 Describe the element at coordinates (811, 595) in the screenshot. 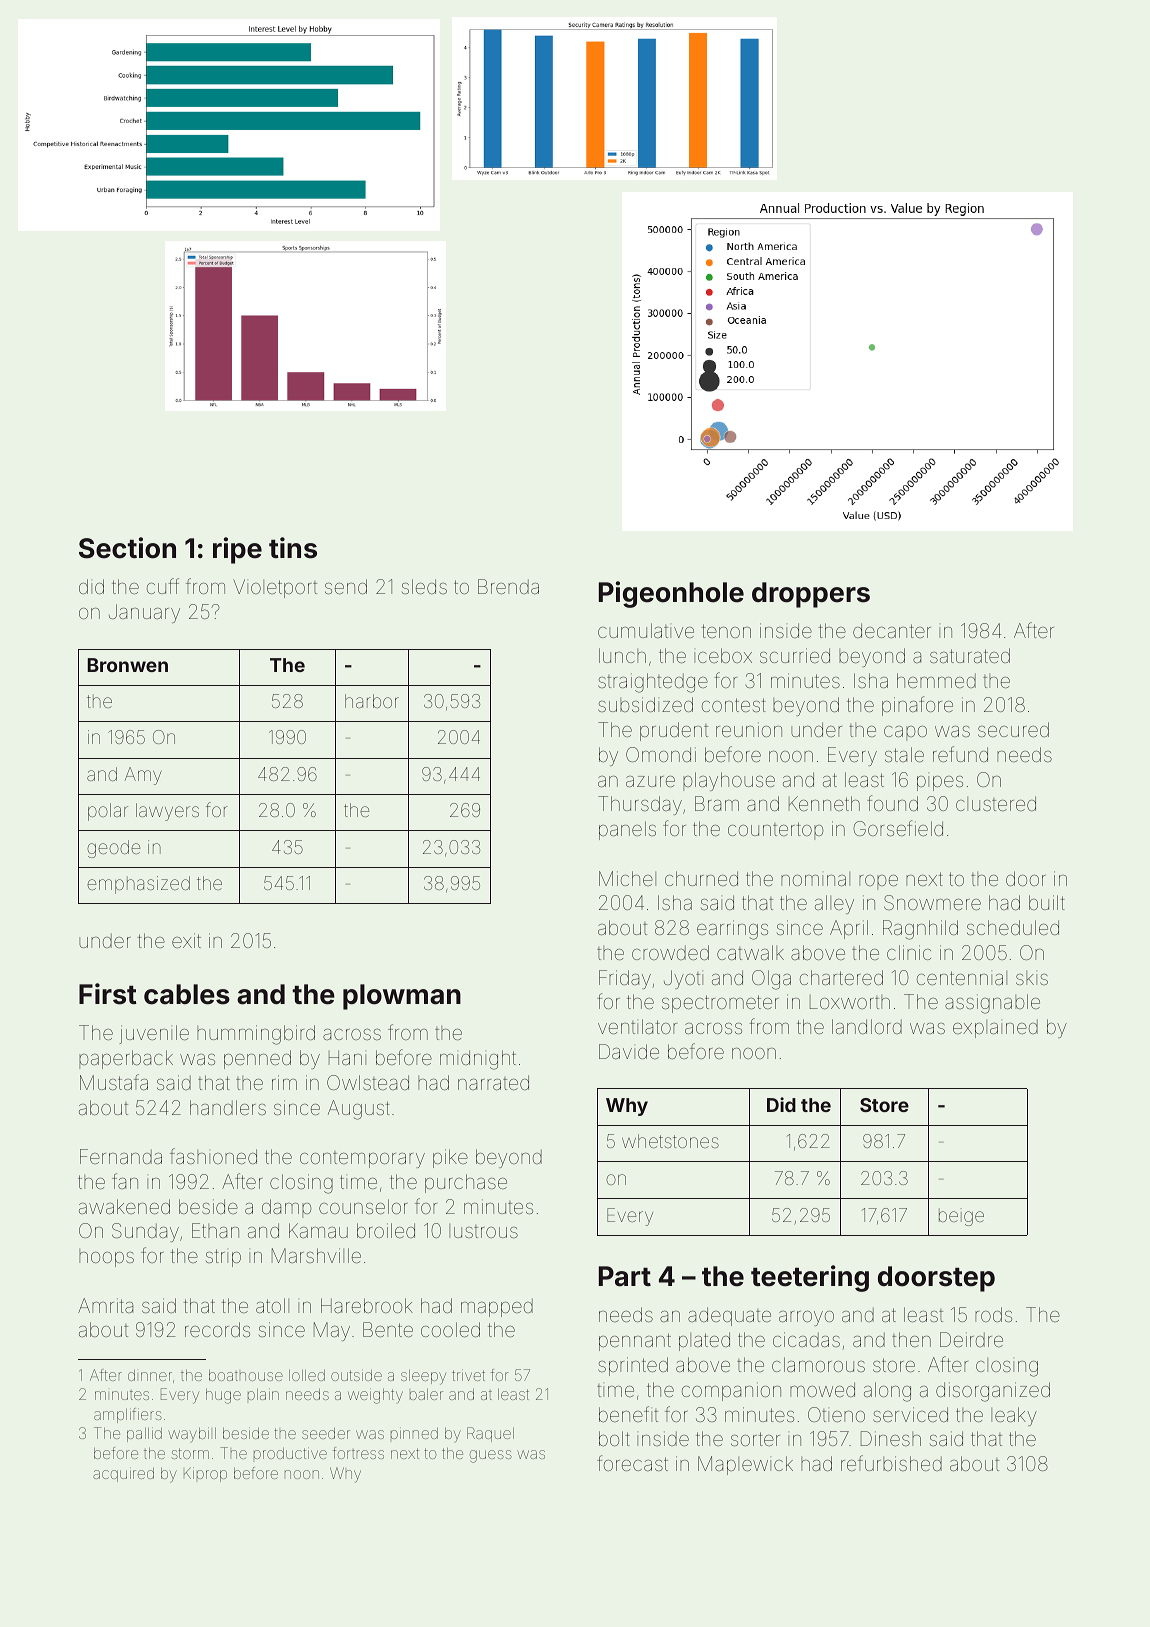

I see `droppers` at that location.
